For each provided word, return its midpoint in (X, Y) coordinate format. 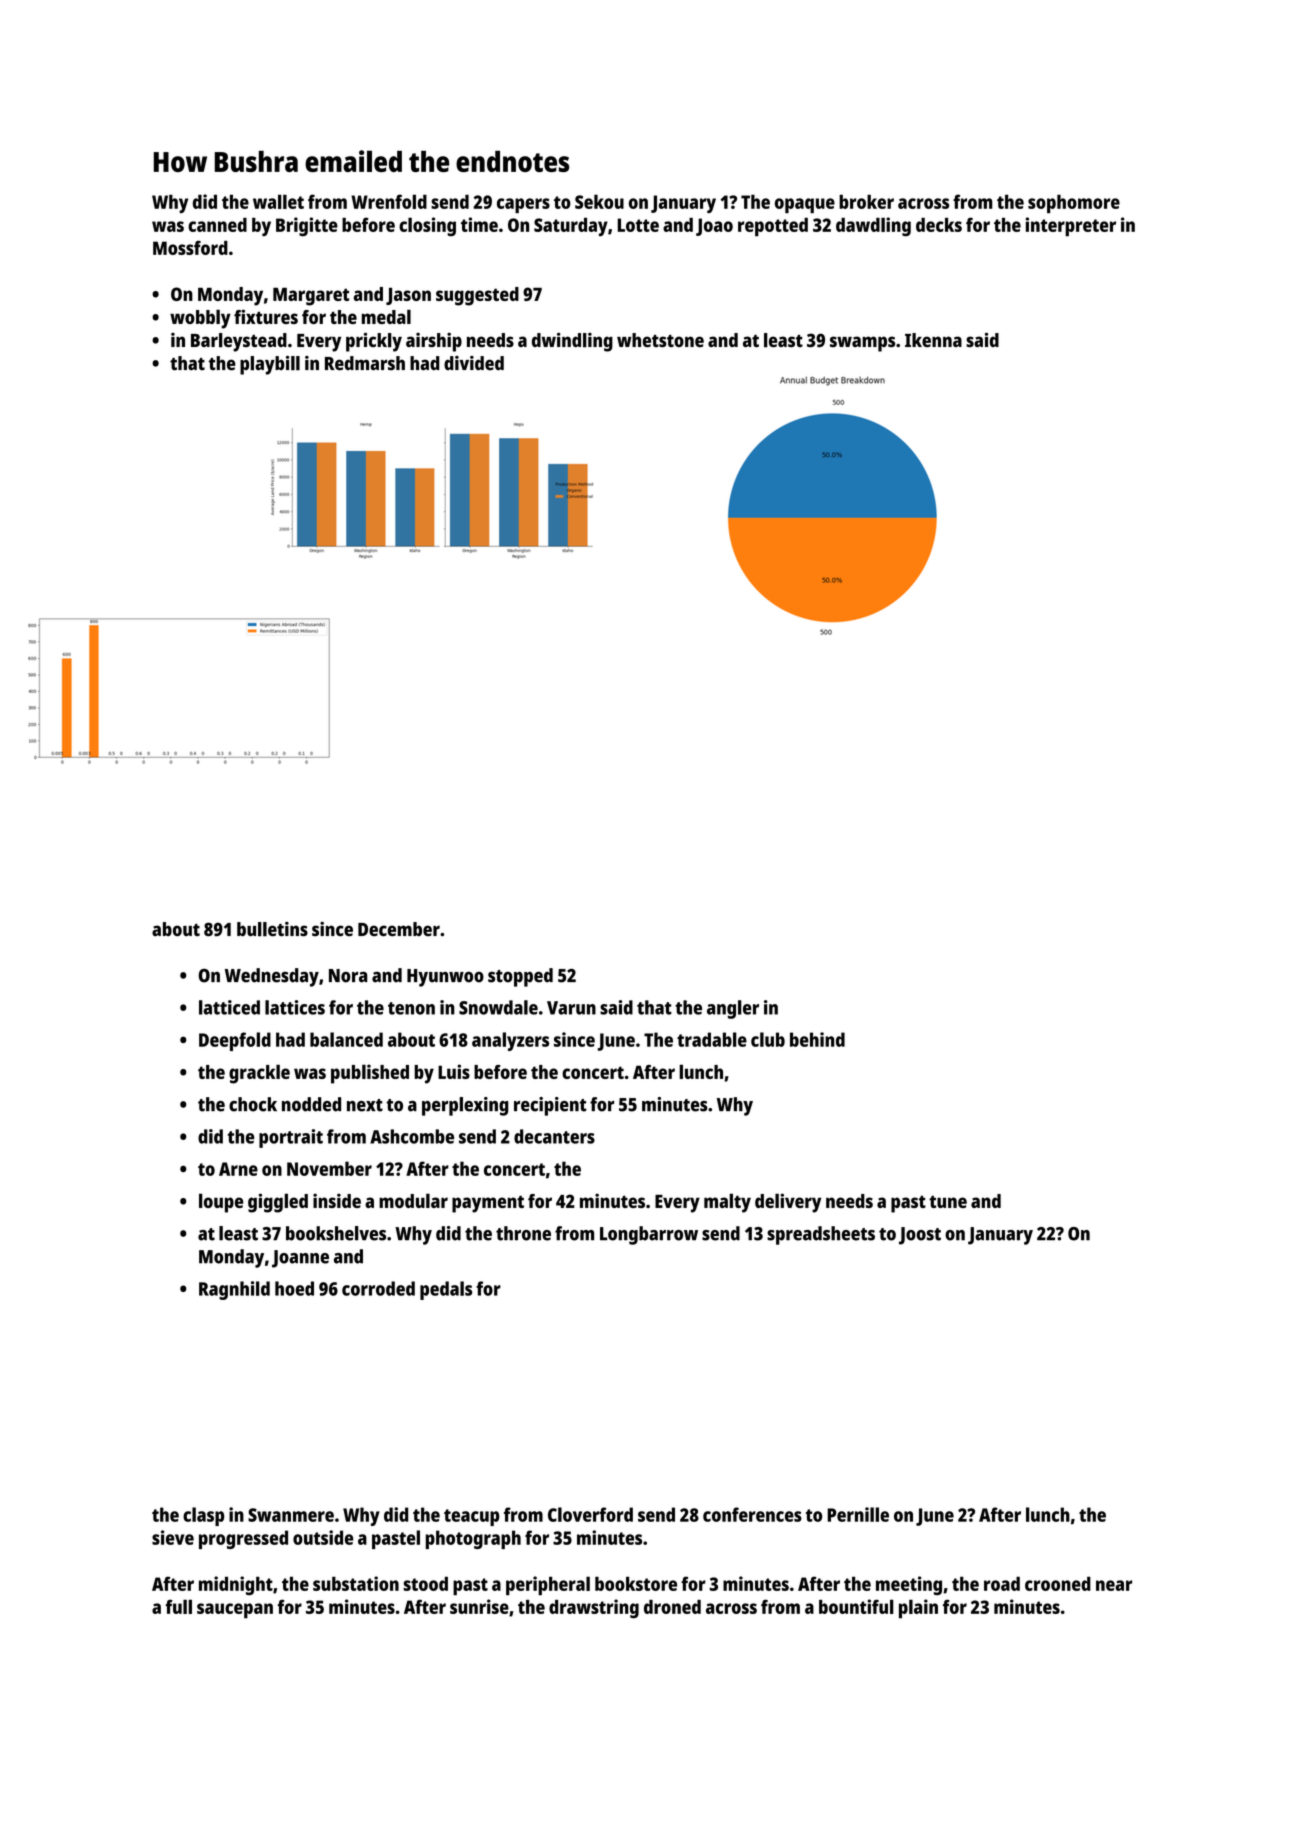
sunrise (479, 1606)
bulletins (272, 929)
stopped (520, 977)
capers (523, 205)
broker (866, 201)
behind (817, 1039)
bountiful (856, 1606)
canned (217, 225)
